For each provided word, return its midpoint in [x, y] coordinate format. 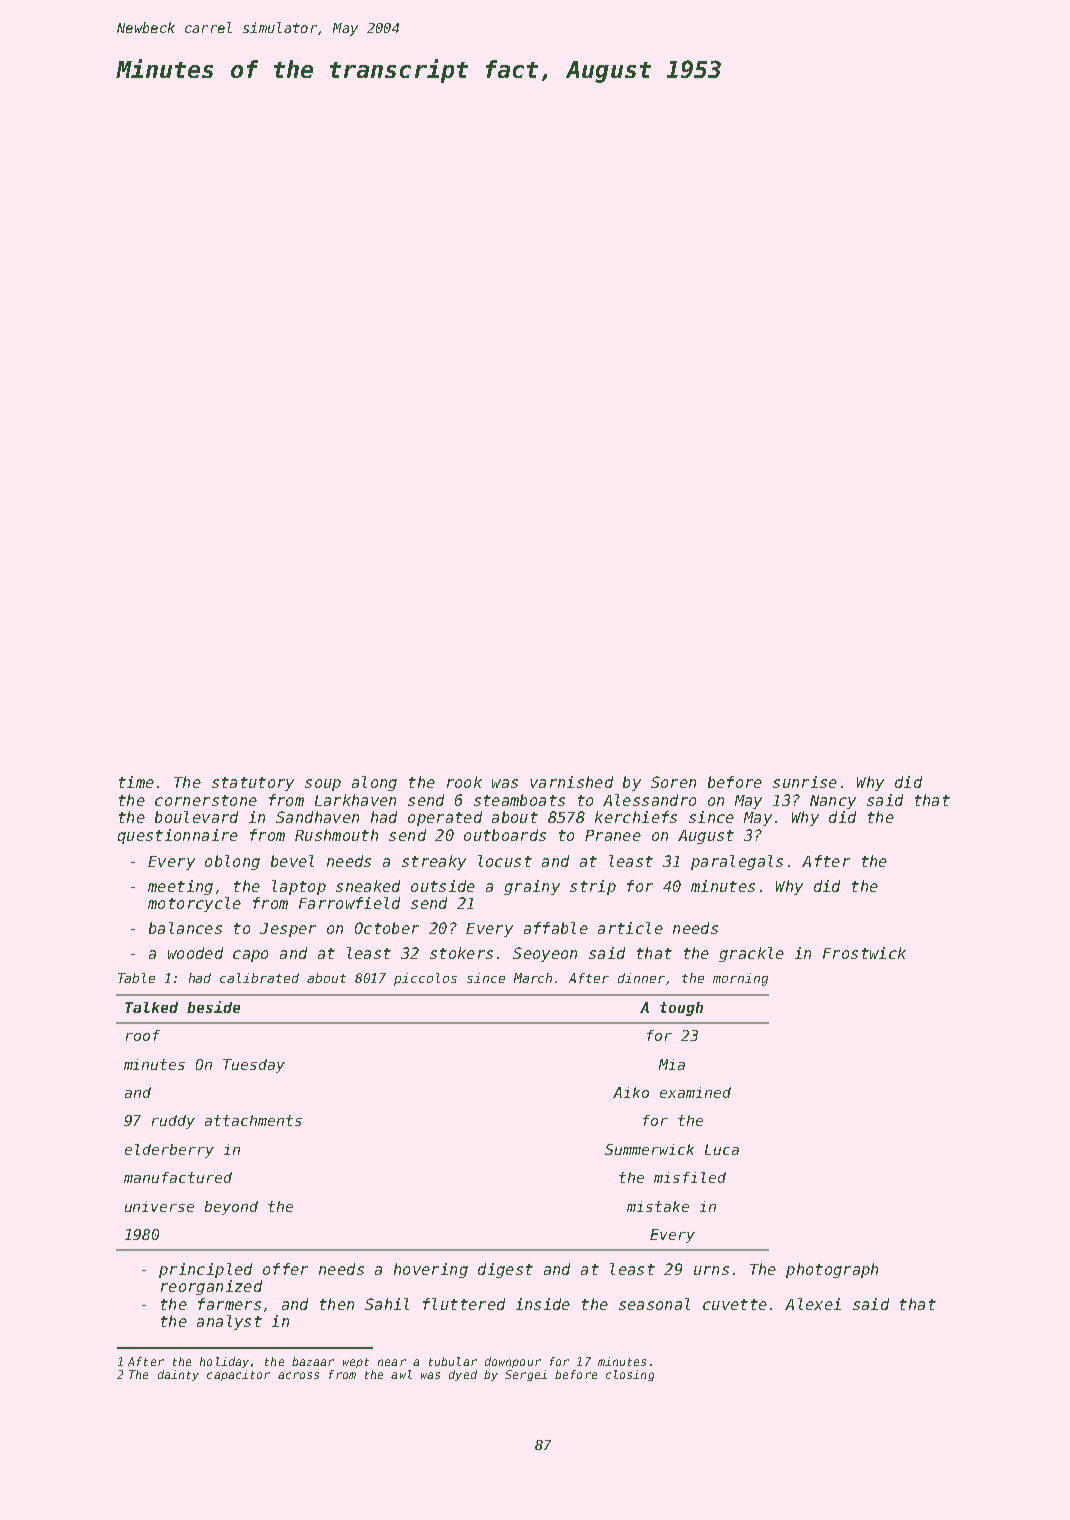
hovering [431, 1270]
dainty [178, 1375]
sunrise [805, 782]
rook [464, 782]
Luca [722, 1149]
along [374, 783]
